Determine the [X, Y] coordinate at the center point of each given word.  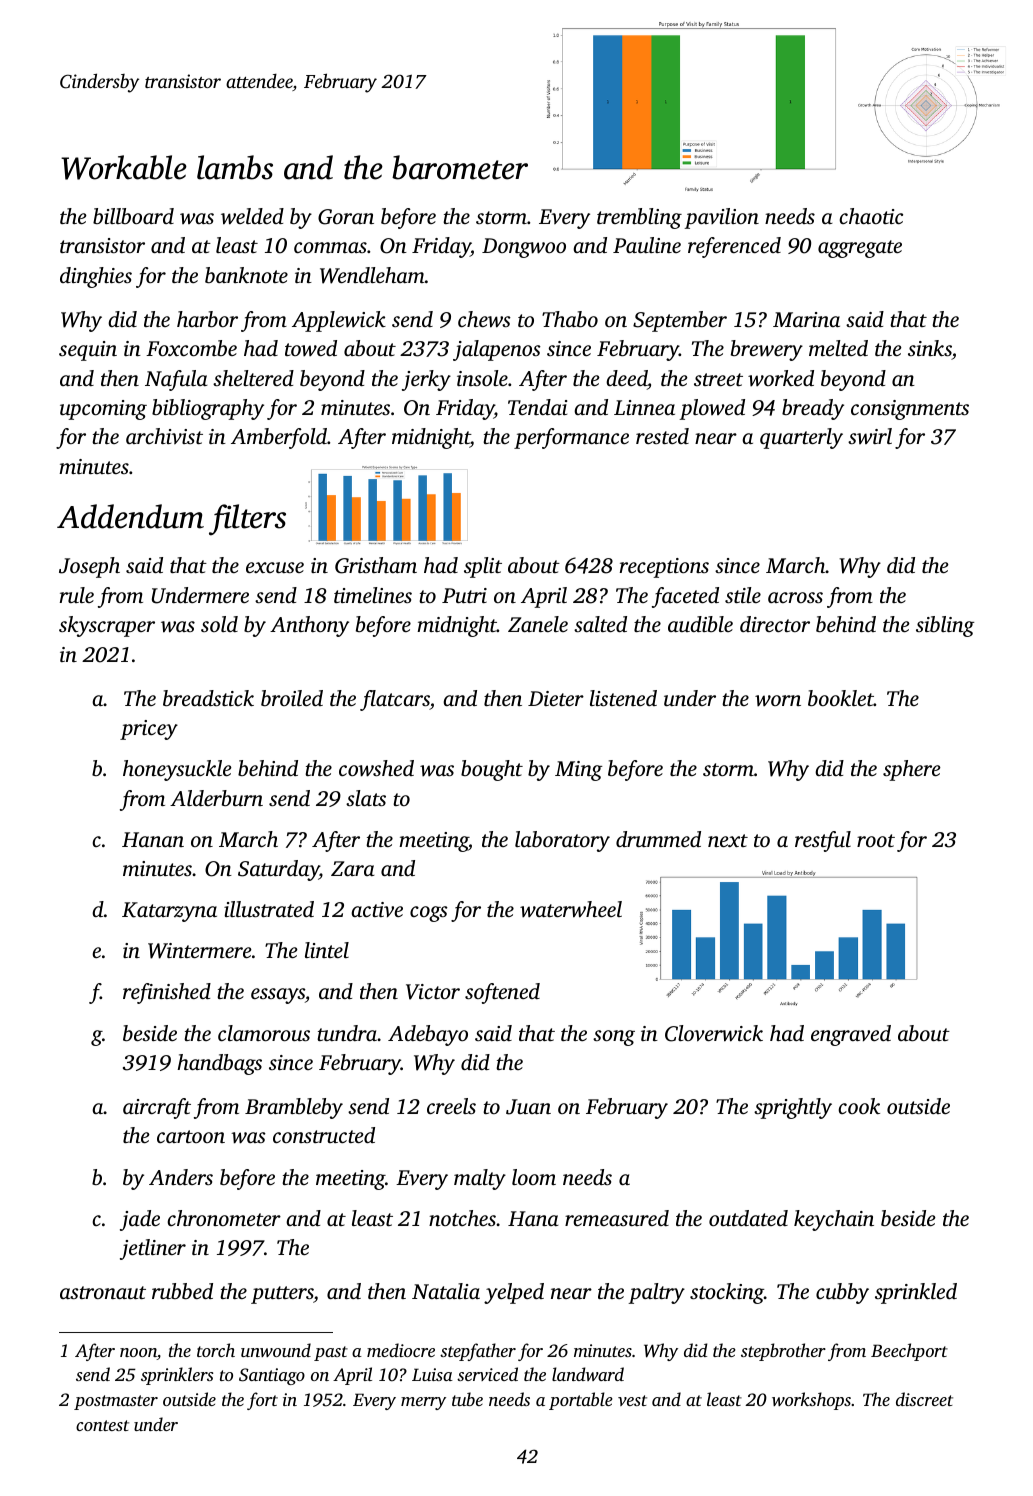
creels [451, 1106]
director [775, 624]
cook [859, 1106]
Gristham [376, 565]
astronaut [103, 1292]
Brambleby [294, 1108]
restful [823, 841]
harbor [207, 319]
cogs [429, 914]
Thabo [570, 319]
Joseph [89, 567]
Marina [806, 319]
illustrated [269, 909]
